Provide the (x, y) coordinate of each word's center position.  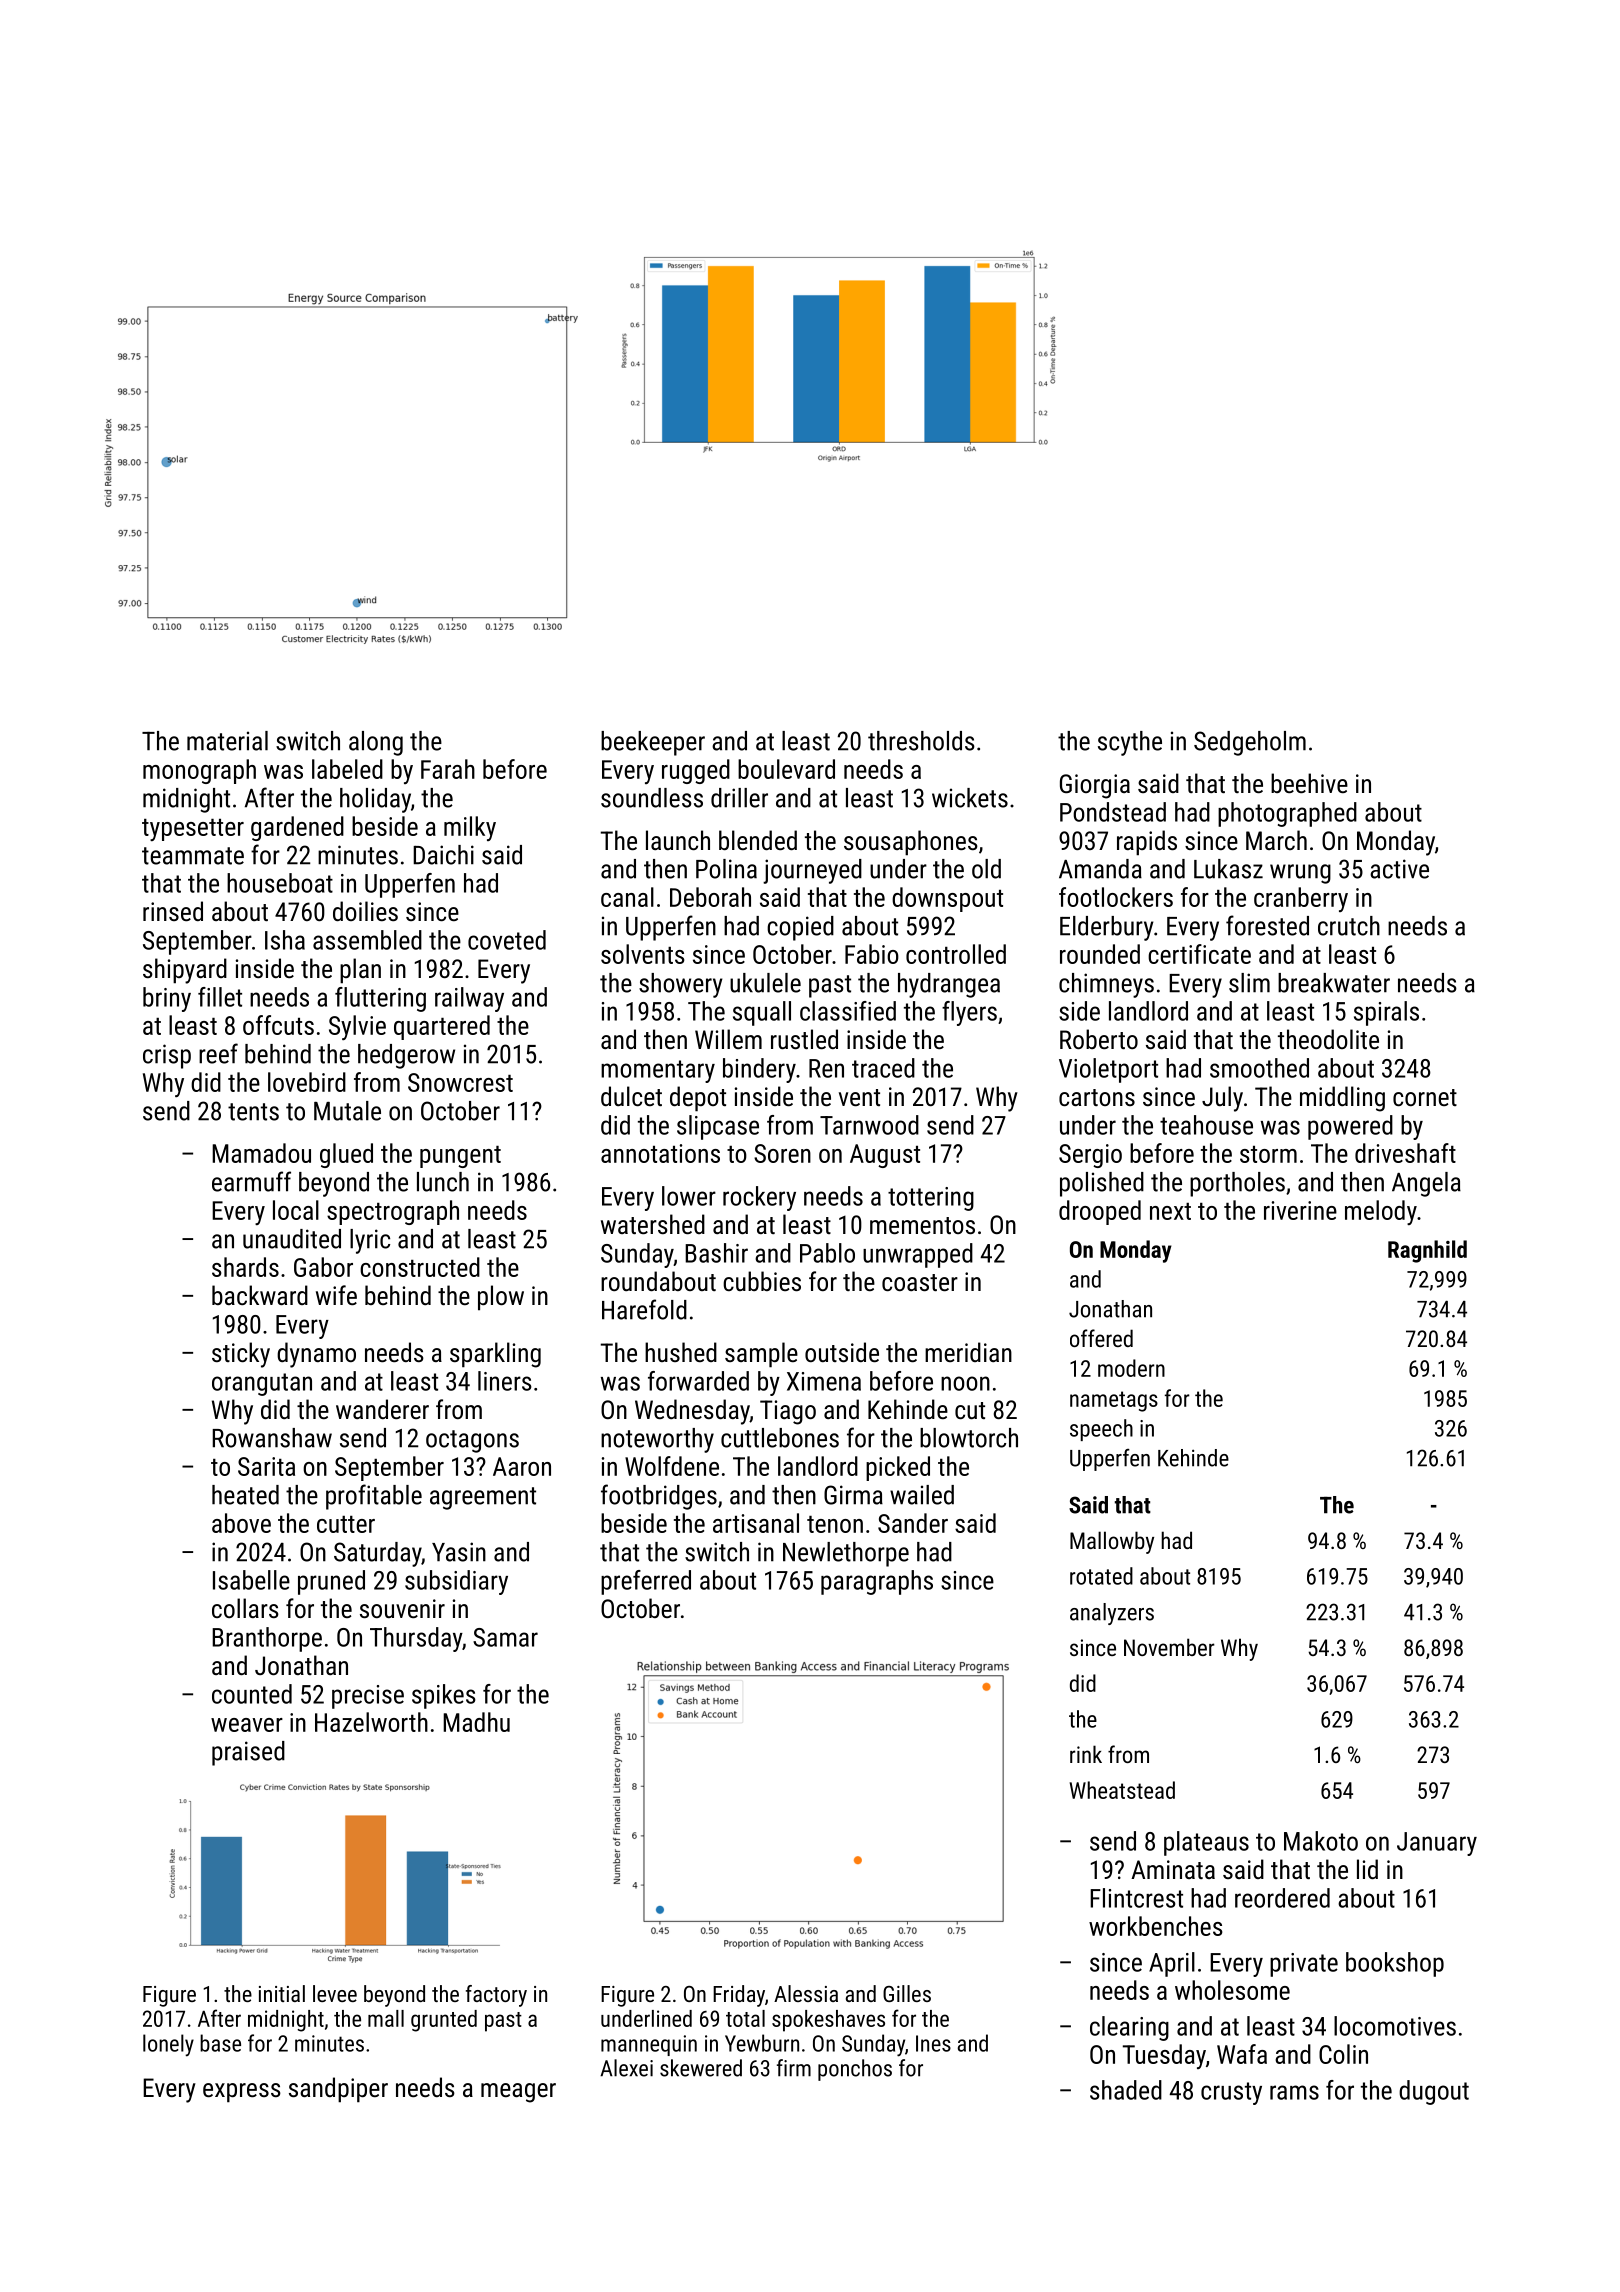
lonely (168, 2045)
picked (898, 1468)
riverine (1300, 1210)
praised (248, 1753)
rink (1086, 1754)
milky (470, 828)
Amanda (1100, 869)
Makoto (1321, 1841)
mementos (922, 1225)
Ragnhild (1427, 1251)
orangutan (262, 1384)
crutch (1349, 926)
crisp (167, 1056)
